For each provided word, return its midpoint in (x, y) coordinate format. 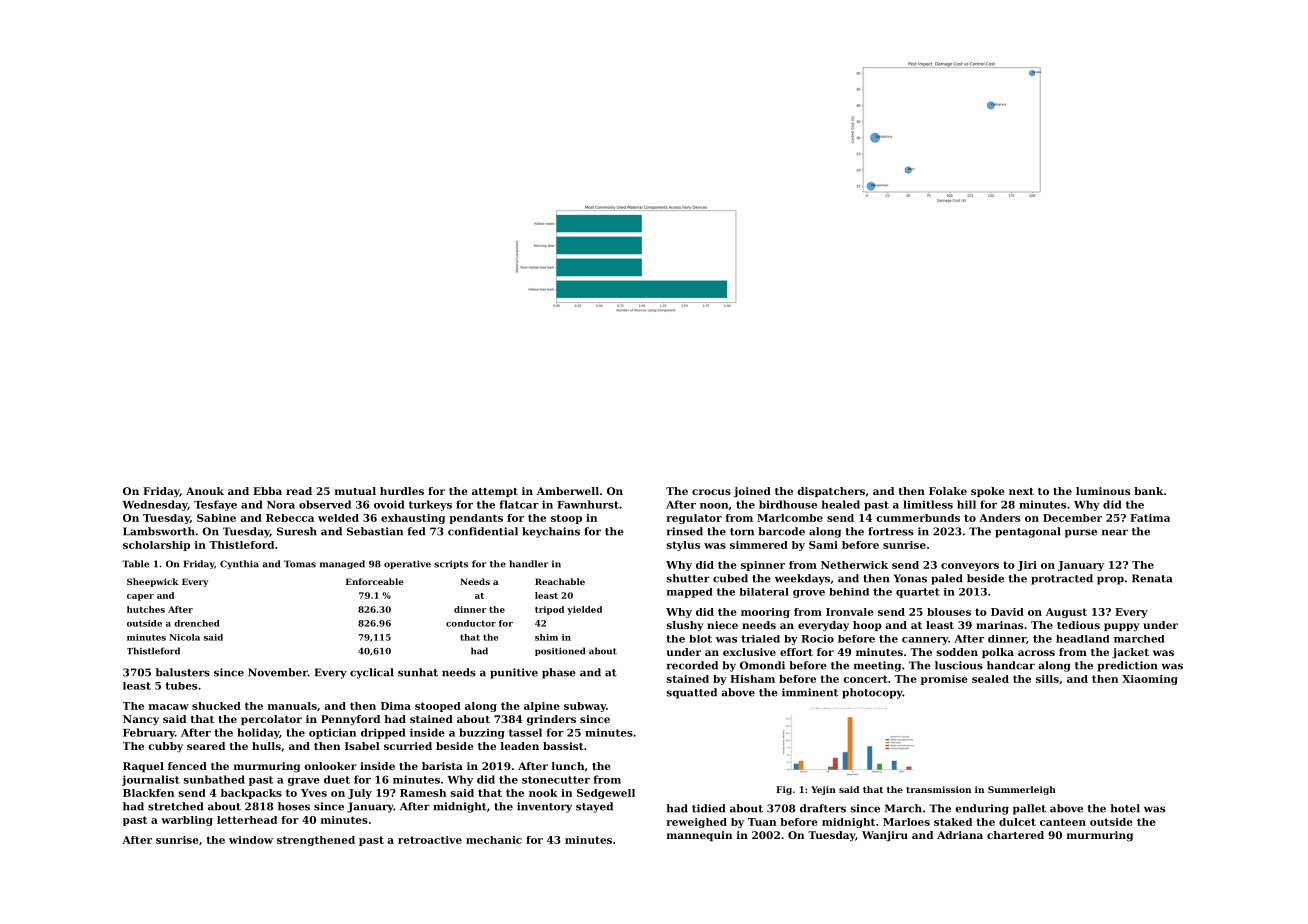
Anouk (205, 491)
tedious (1078, 625)
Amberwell (568, 491)
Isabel (362, 746)
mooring (765, 613)
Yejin (823, 790)
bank (1149, 491)
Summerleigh (1022, 790)
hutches (146, 609)
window (251, 840)
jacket (1130, 653)
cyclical (372, 673)
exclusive (749, 652)
